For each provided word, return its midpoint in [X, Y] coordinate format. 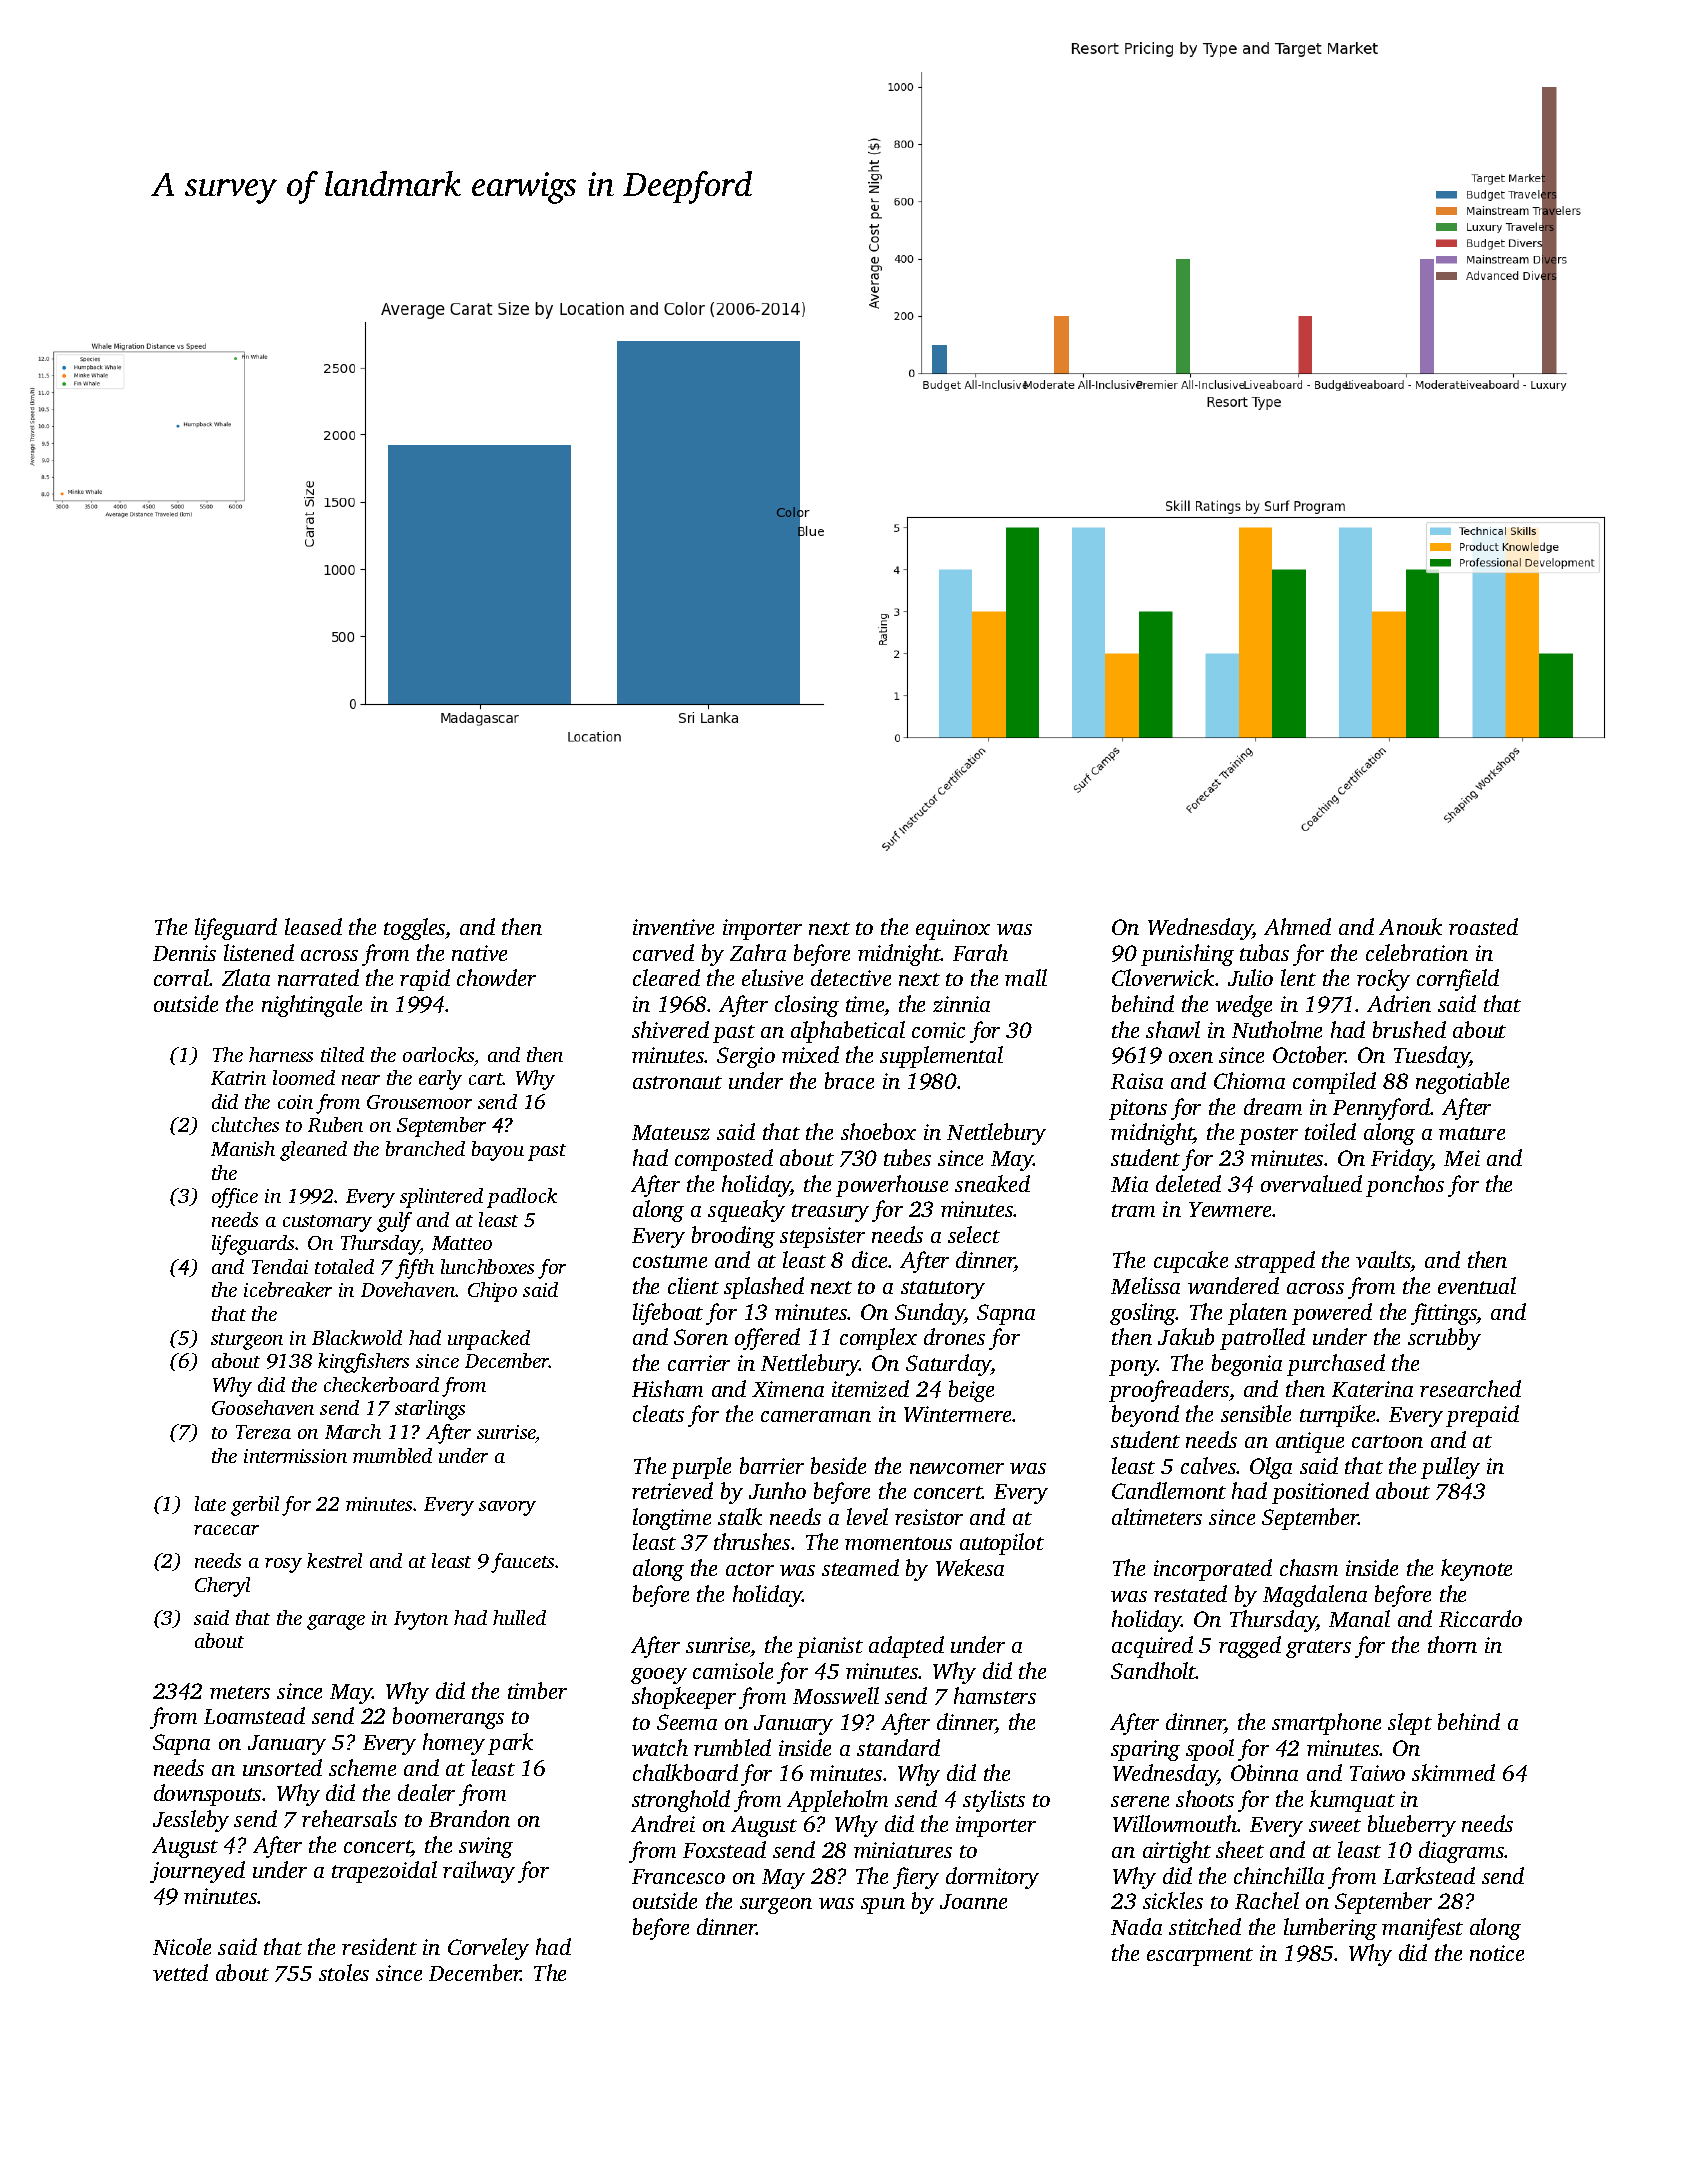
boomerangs [448, 1718]
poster [1268, 1136]
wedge [1244, 1006]
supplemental [941, 1057]
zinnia [961, 1004]
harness [281, 1054]
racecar [226, 1530]
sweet [1335, 1825]
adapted [906, 1647]
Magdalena [1315, 1596]
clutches [245, 1124]
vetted [180, 1972]
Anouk [1410, 926]
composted [724, 1160]
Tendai [280, 1266]
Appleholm [837, 1801]
